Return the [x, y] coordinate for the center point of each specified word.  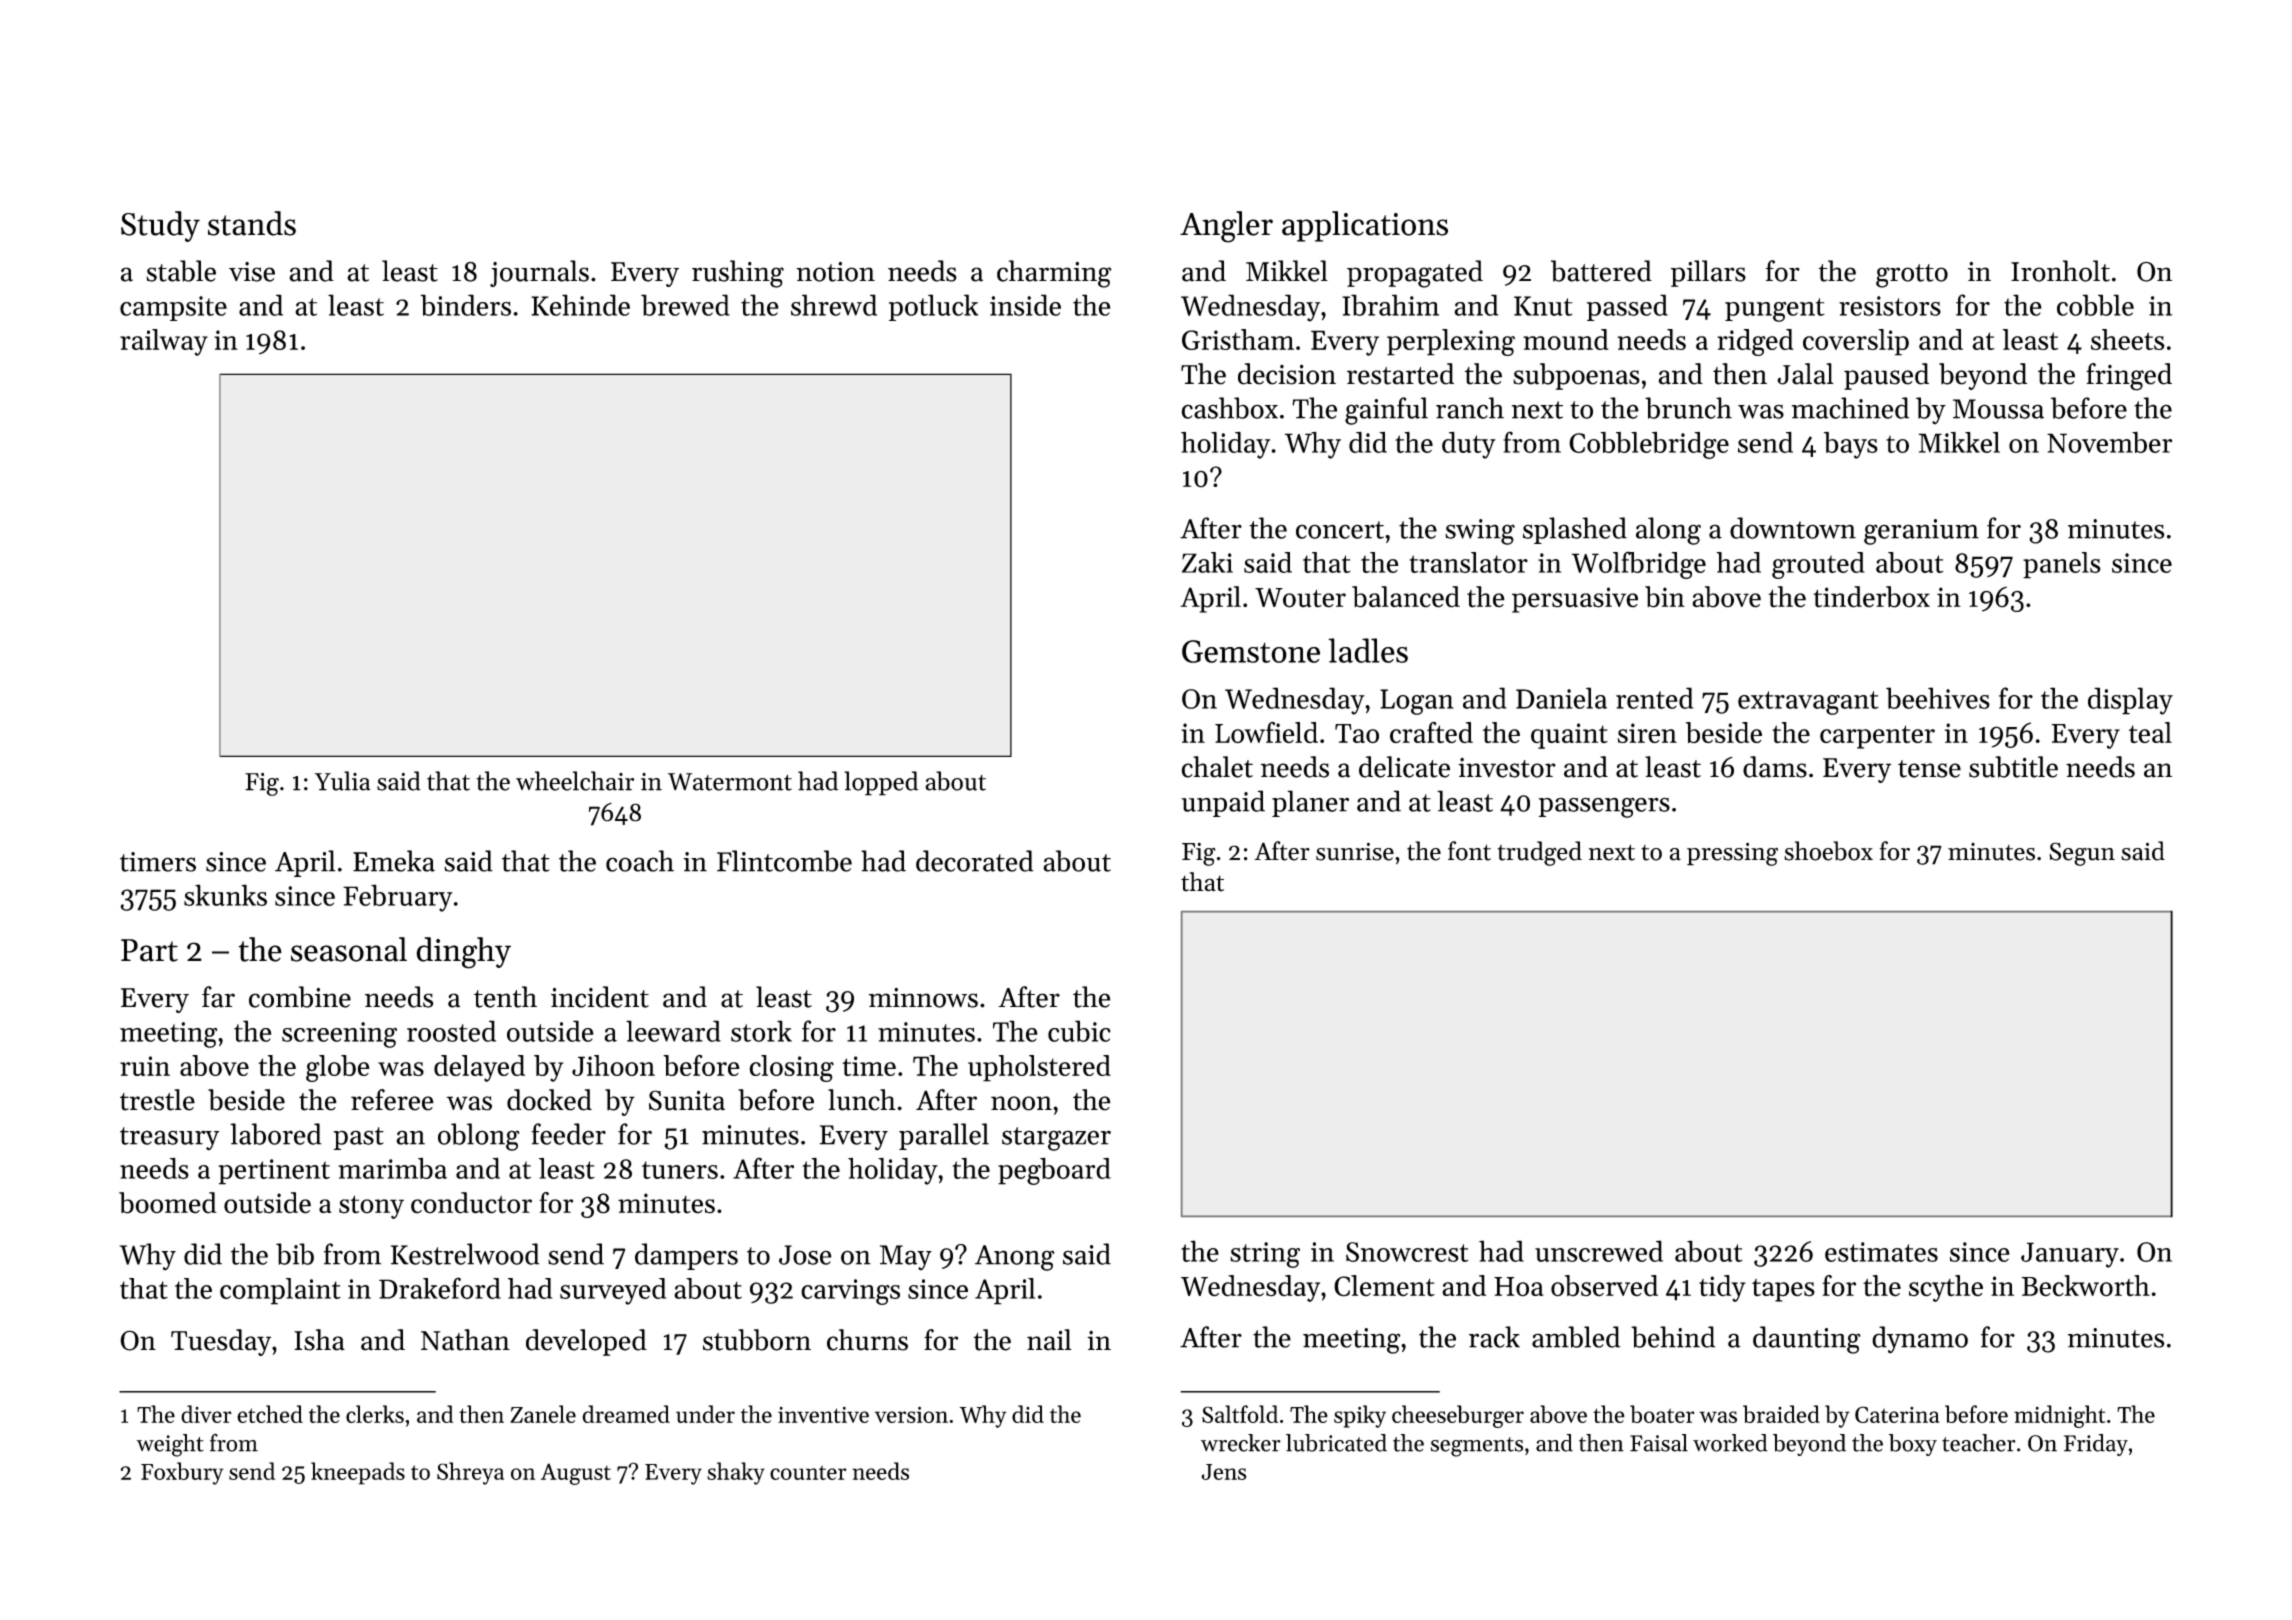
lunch [862, 1100]
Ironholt [2060, 271]
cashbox [1229, 408]
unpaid [1223, 803]
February [398, 898]
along [1668, 531]
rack [1494, 1337]
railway [164, 342]
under [705, 1414]
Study [160, 226]
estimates [1881, 1252]
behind [1673, 1337]
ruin [145, 1066]
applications [1365, 226]
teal [2150, 732]
